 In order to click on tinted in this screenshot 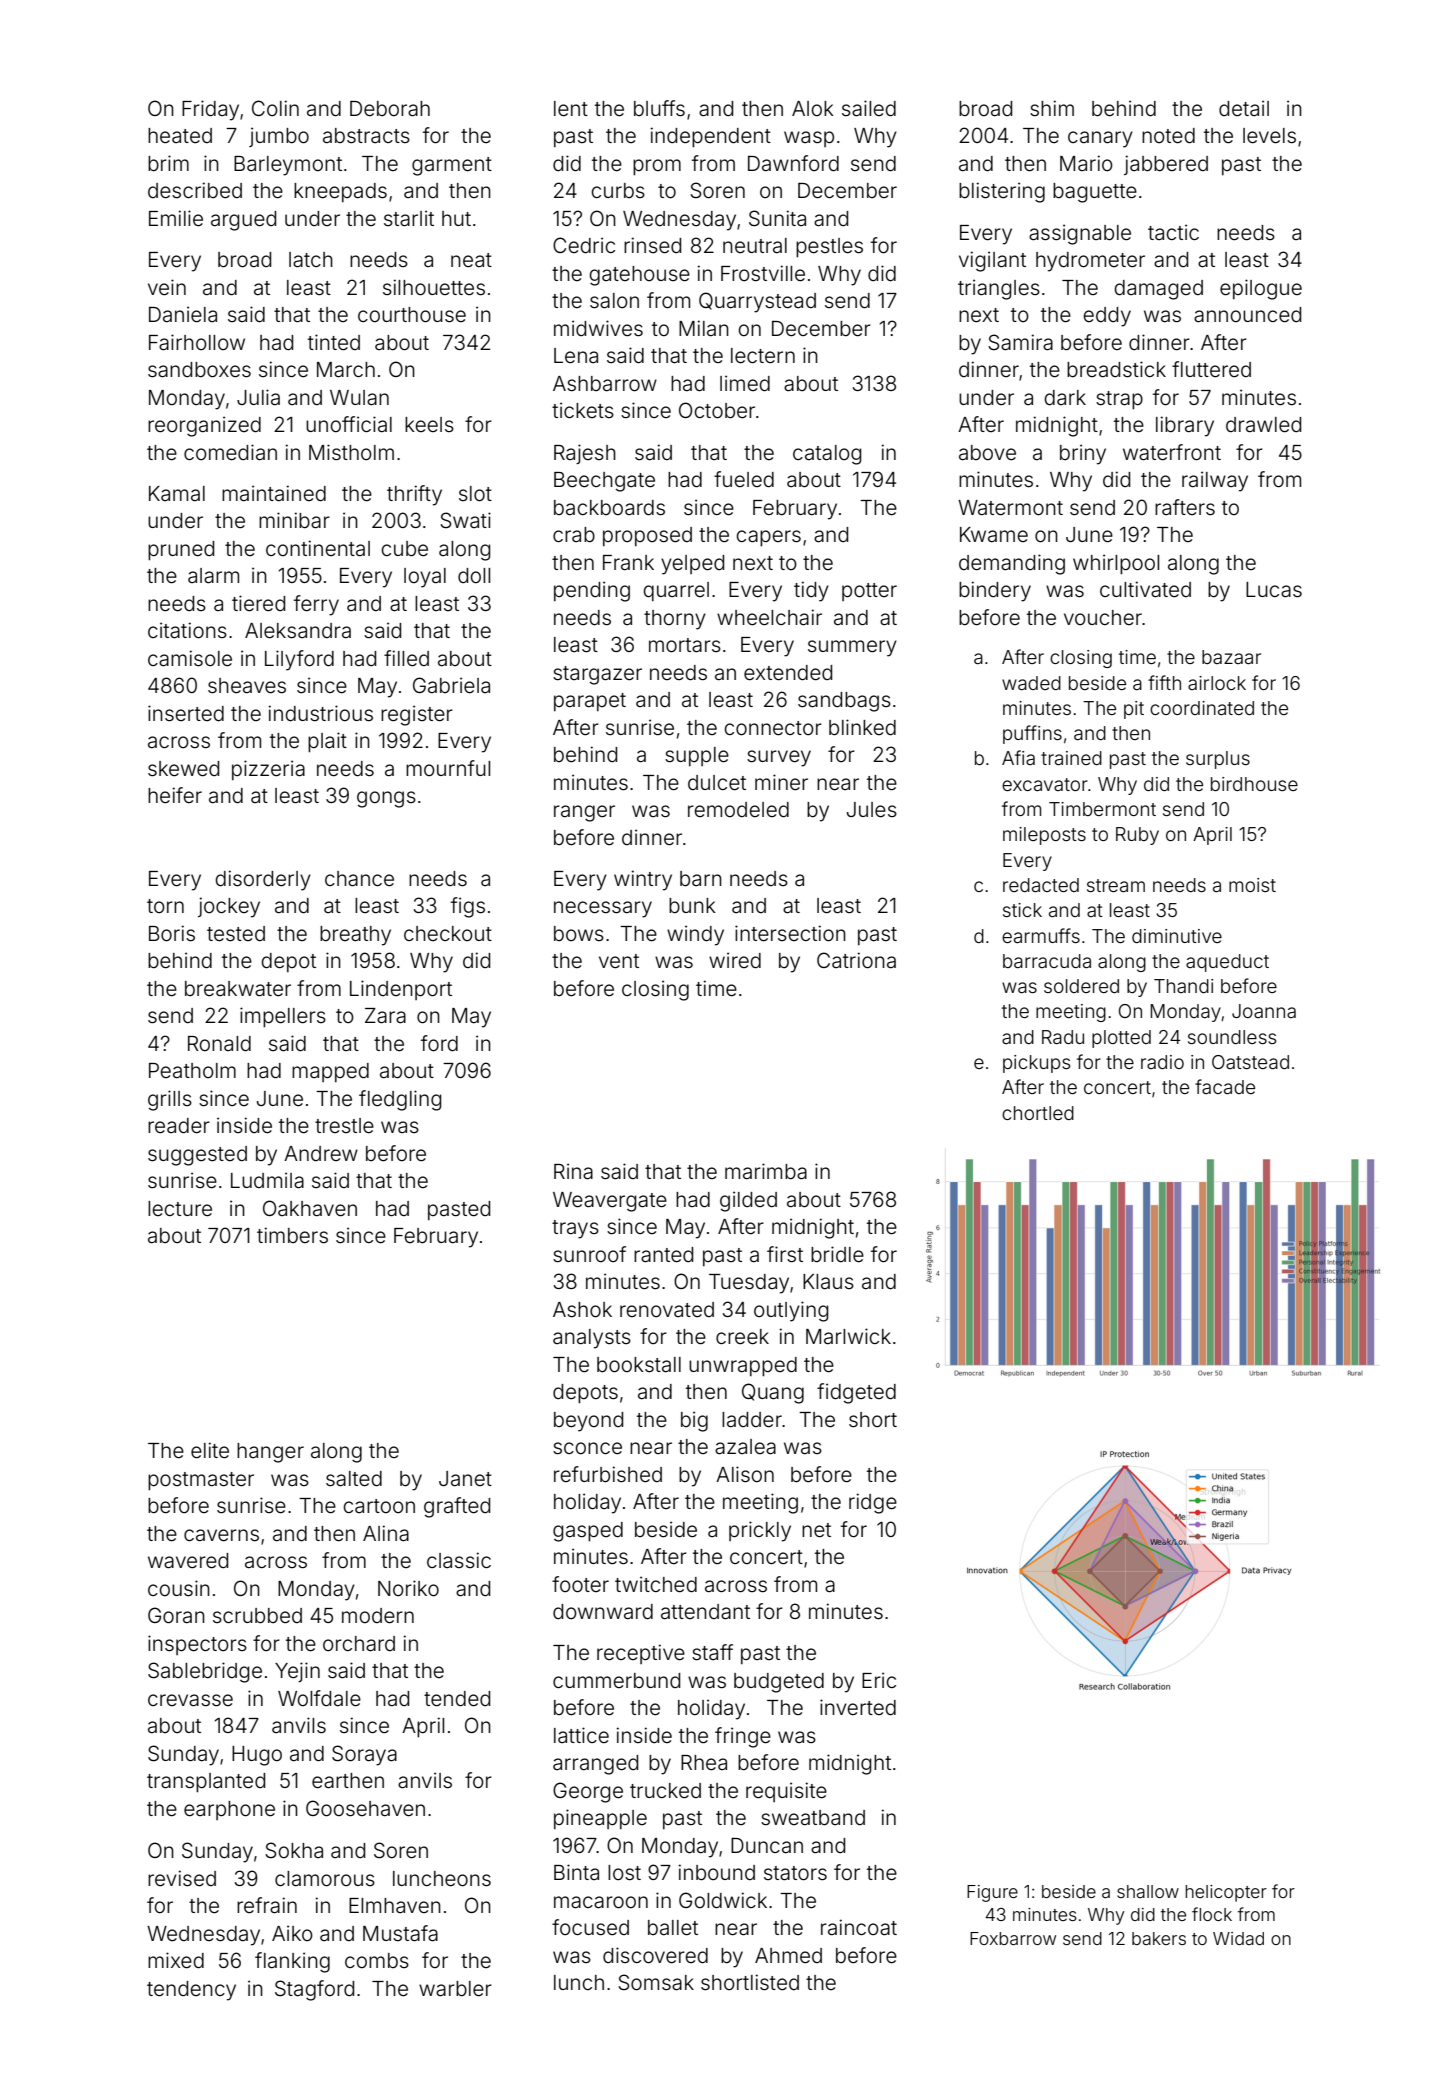, I will do `click(334, 342)`.
